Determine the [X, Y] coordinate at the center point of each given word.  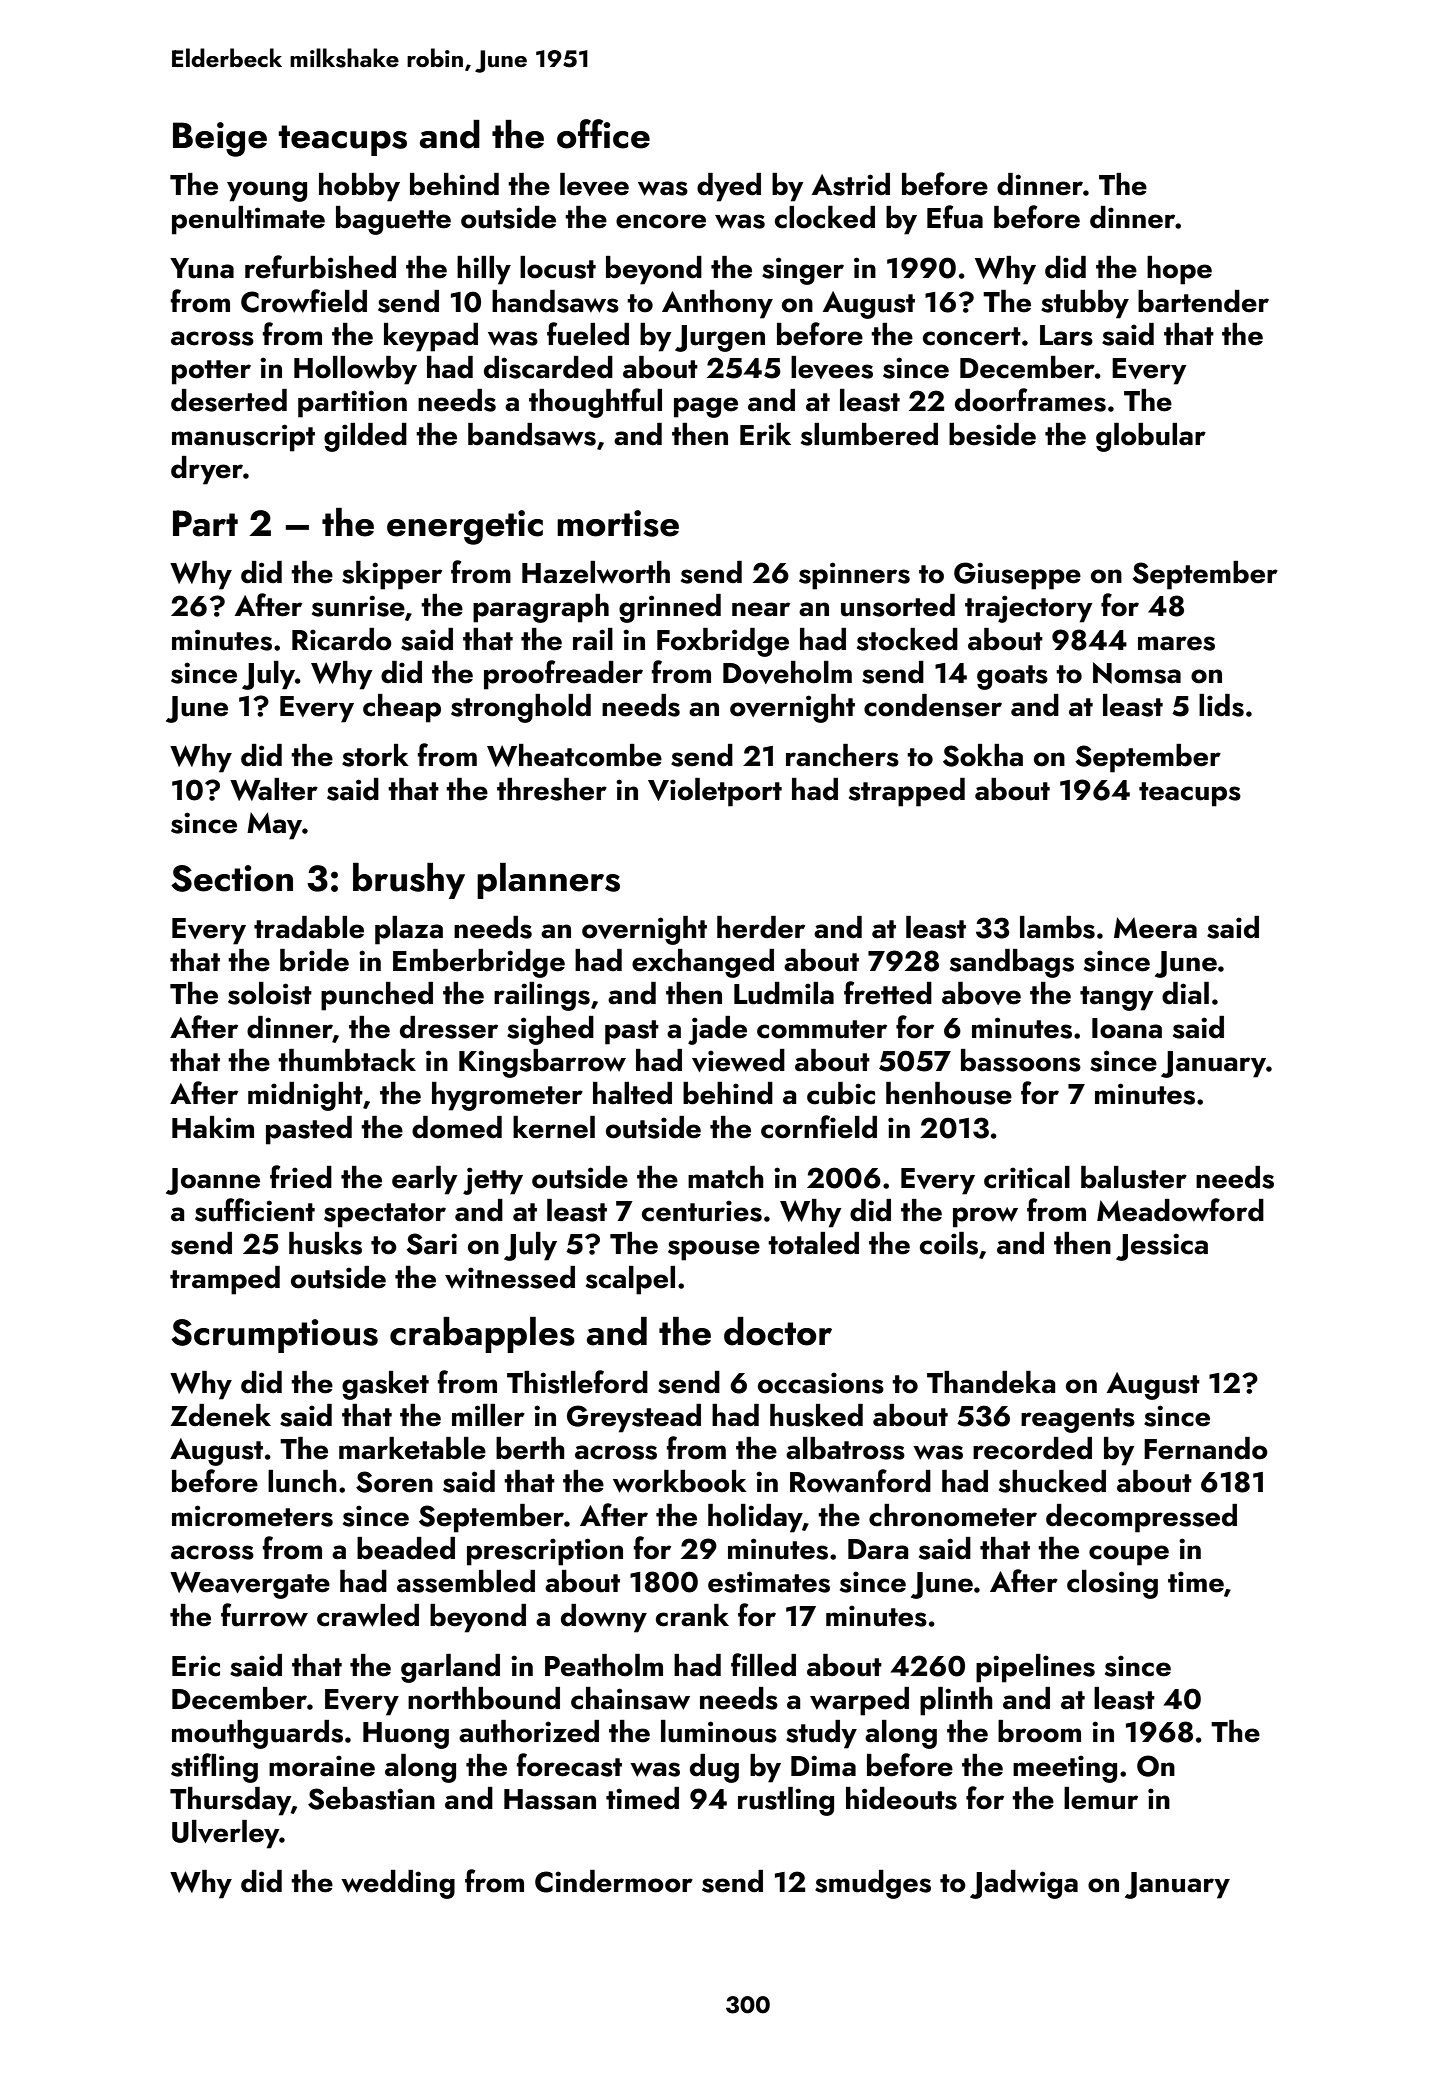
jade [717, 1030]
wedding [398, 1884]
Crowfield [304, 301]
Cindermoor [614, 1881]
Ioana [1127, 1028]
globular [1151, 437]
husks [325, 1243]
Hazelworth [596, 572]
